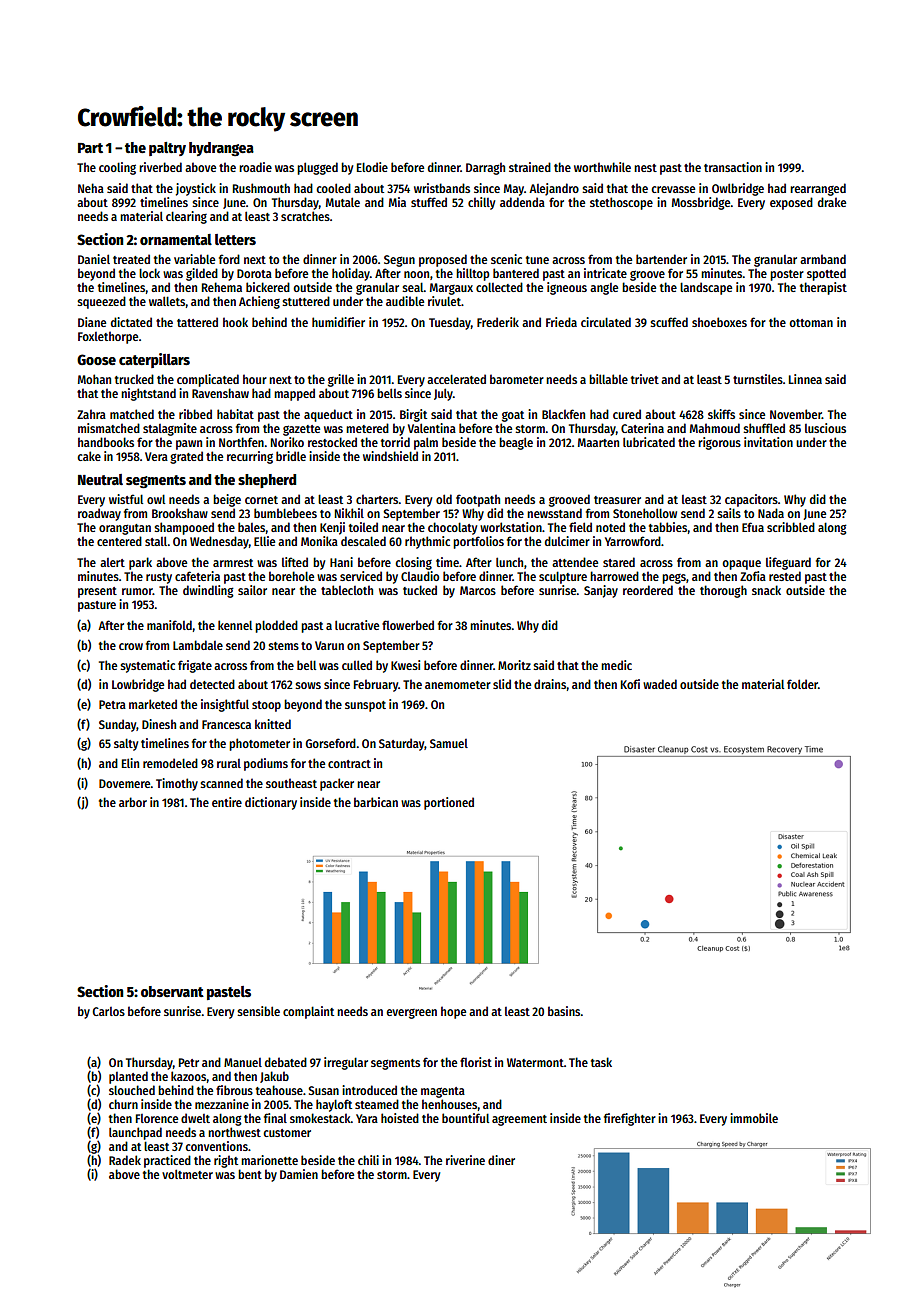  Describe the element at coordinates (733, 167) in the screenshot. I see `transaction` at that location.
